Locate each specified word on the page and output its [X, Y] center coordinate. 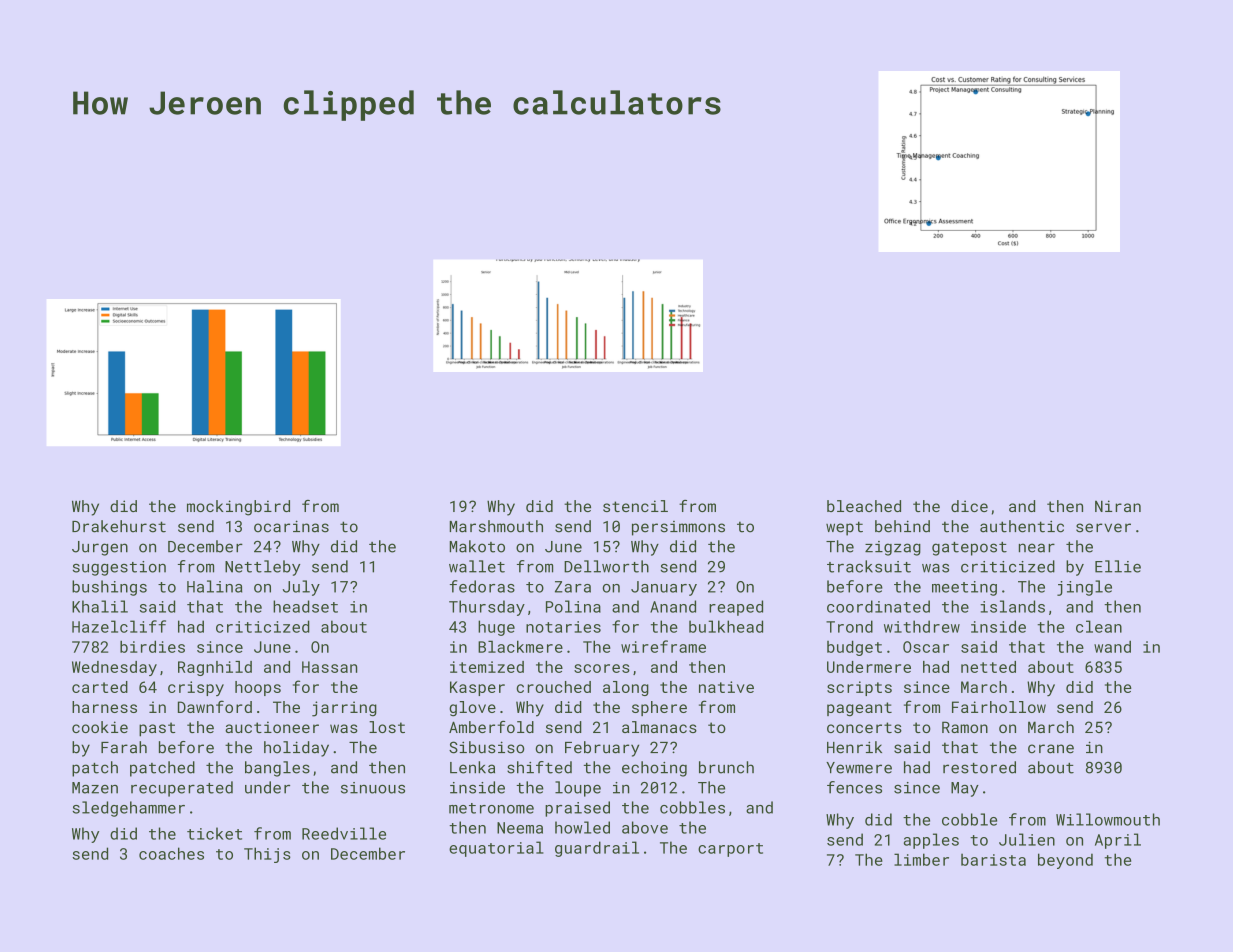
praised [577, 809]
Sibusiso [486, 747]
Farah [124, 747]
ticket [214, 833]
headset [305, 606]
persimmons [678, 528]
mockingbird [238, 508]
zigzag [893, 548]
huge [496, 628]
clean [1099, 626]
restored [979, 767]
